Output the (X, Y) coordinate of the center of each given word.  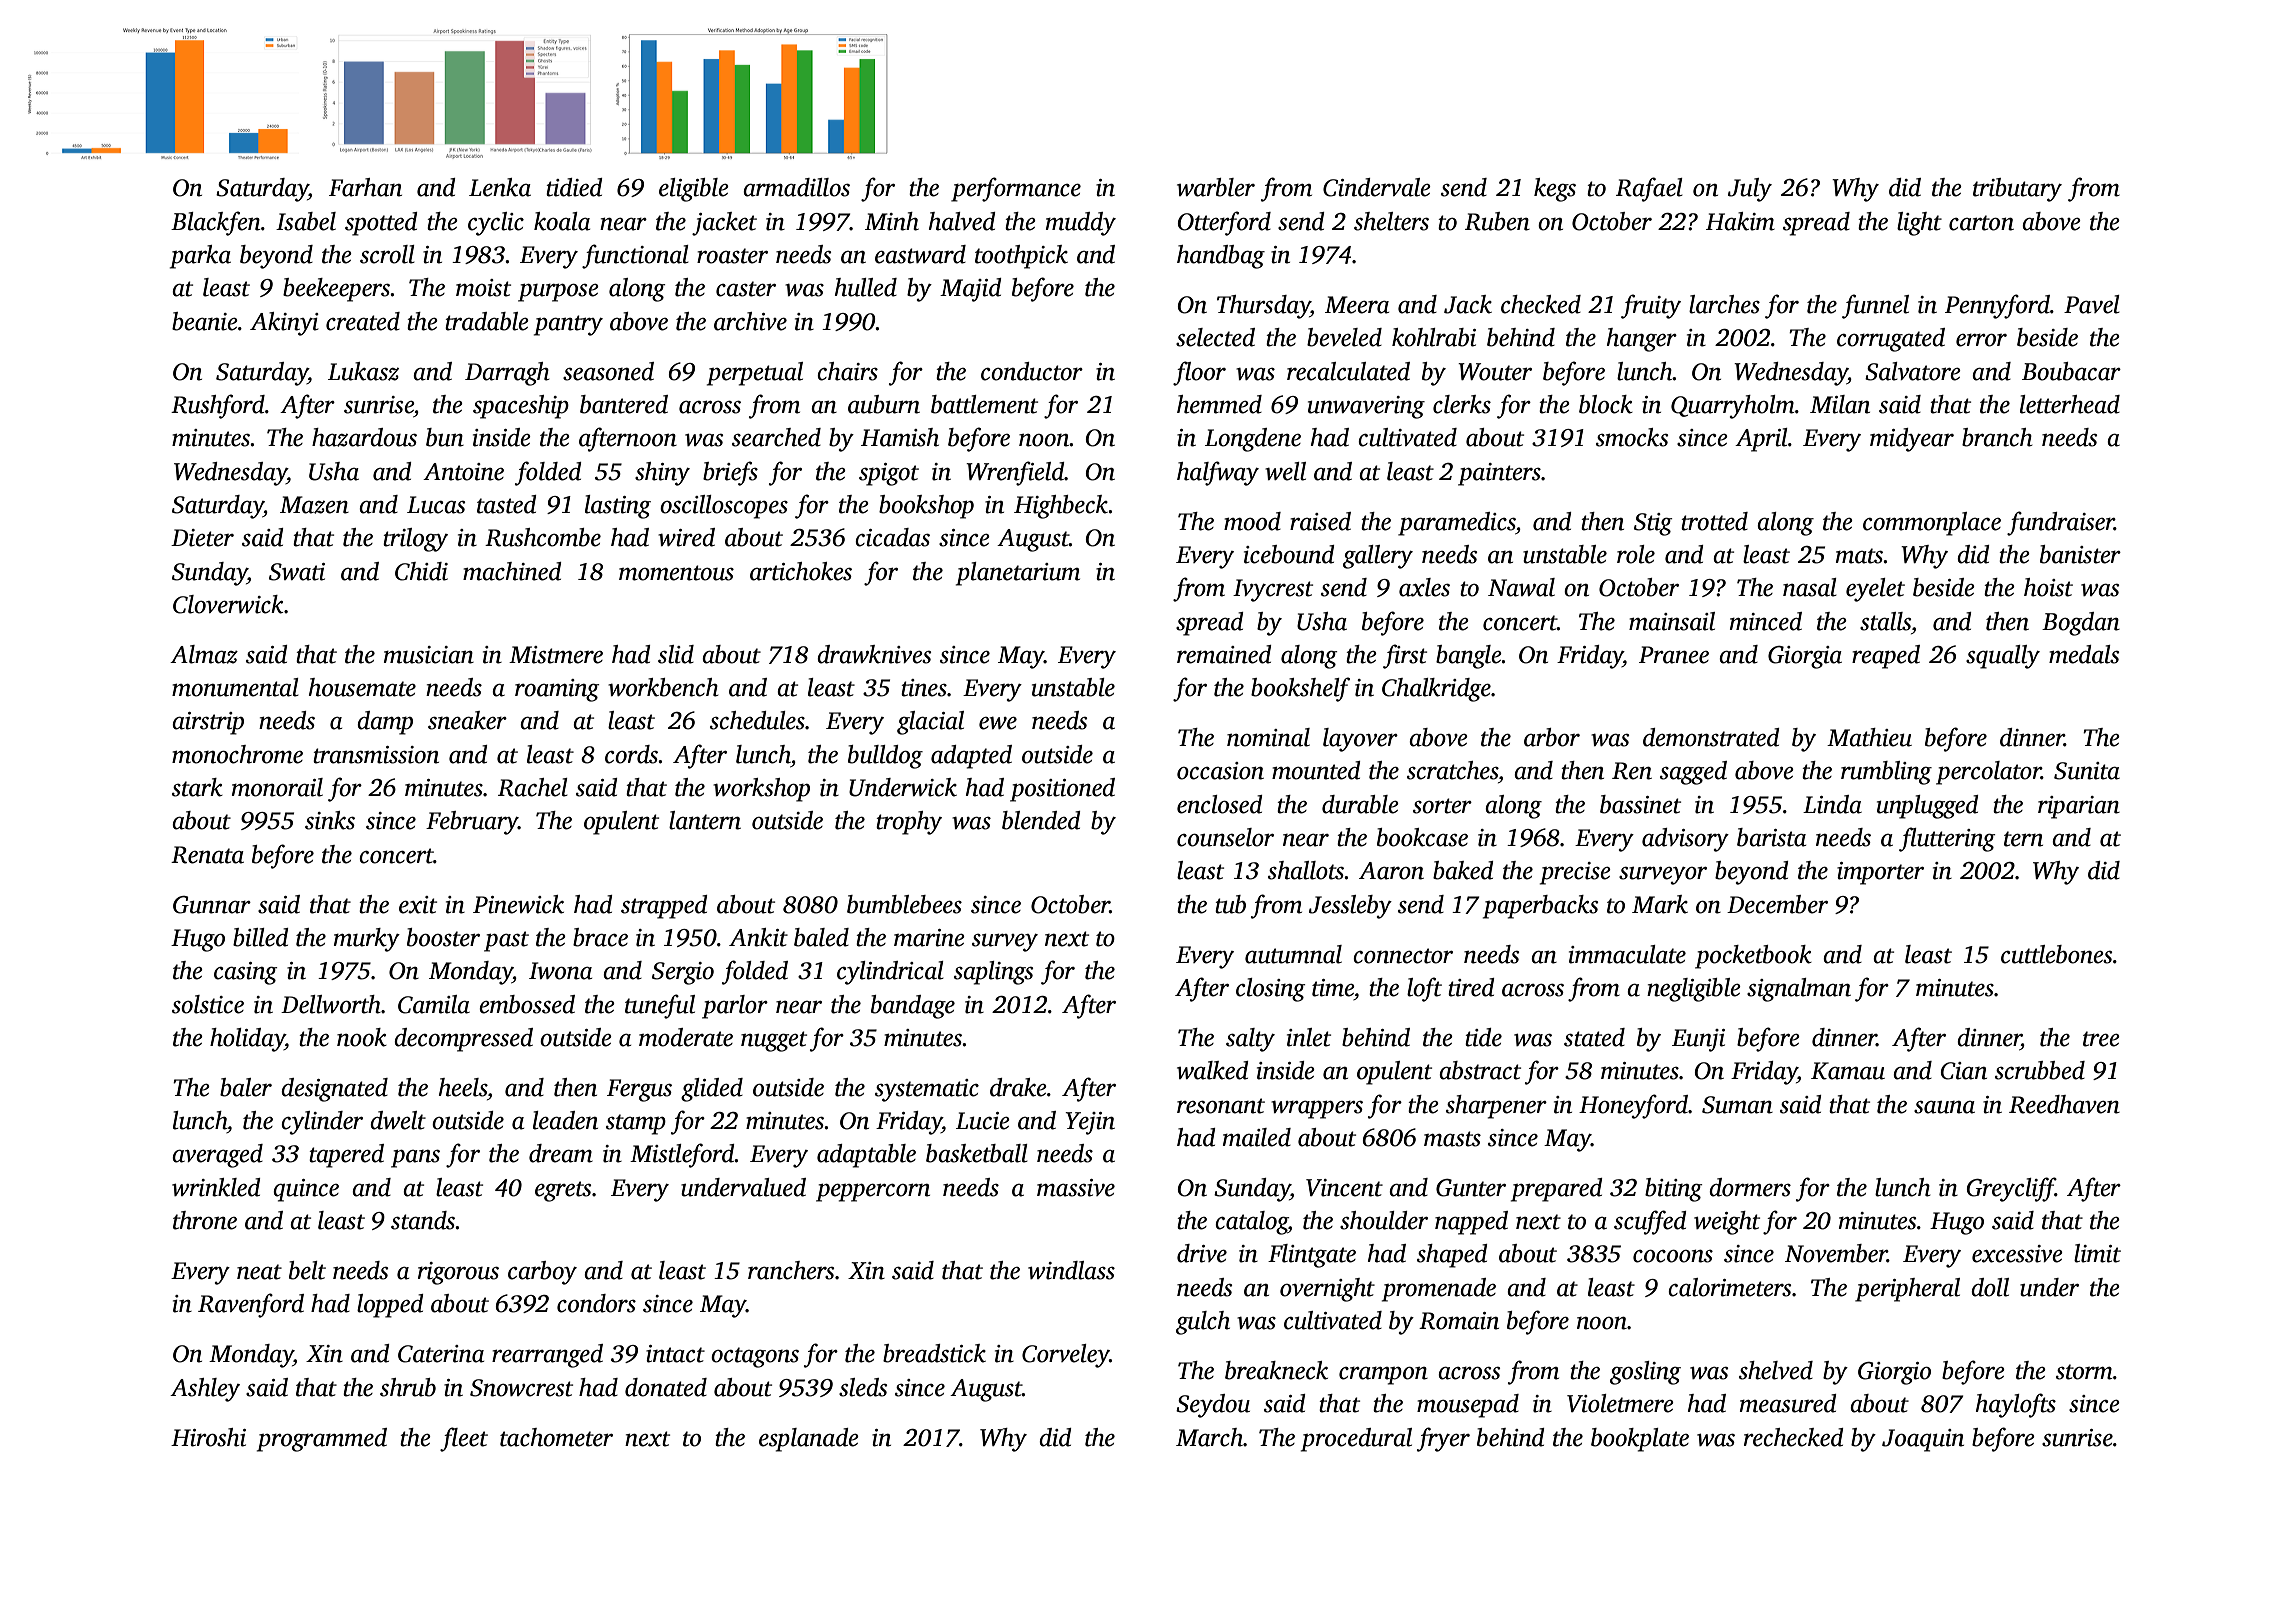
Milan (1840, 404)
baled (821, 937)
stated (1594, 1037)
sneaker (467, 720)
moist (483, 288)
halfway (1218, 473)
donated (666, 1387)
